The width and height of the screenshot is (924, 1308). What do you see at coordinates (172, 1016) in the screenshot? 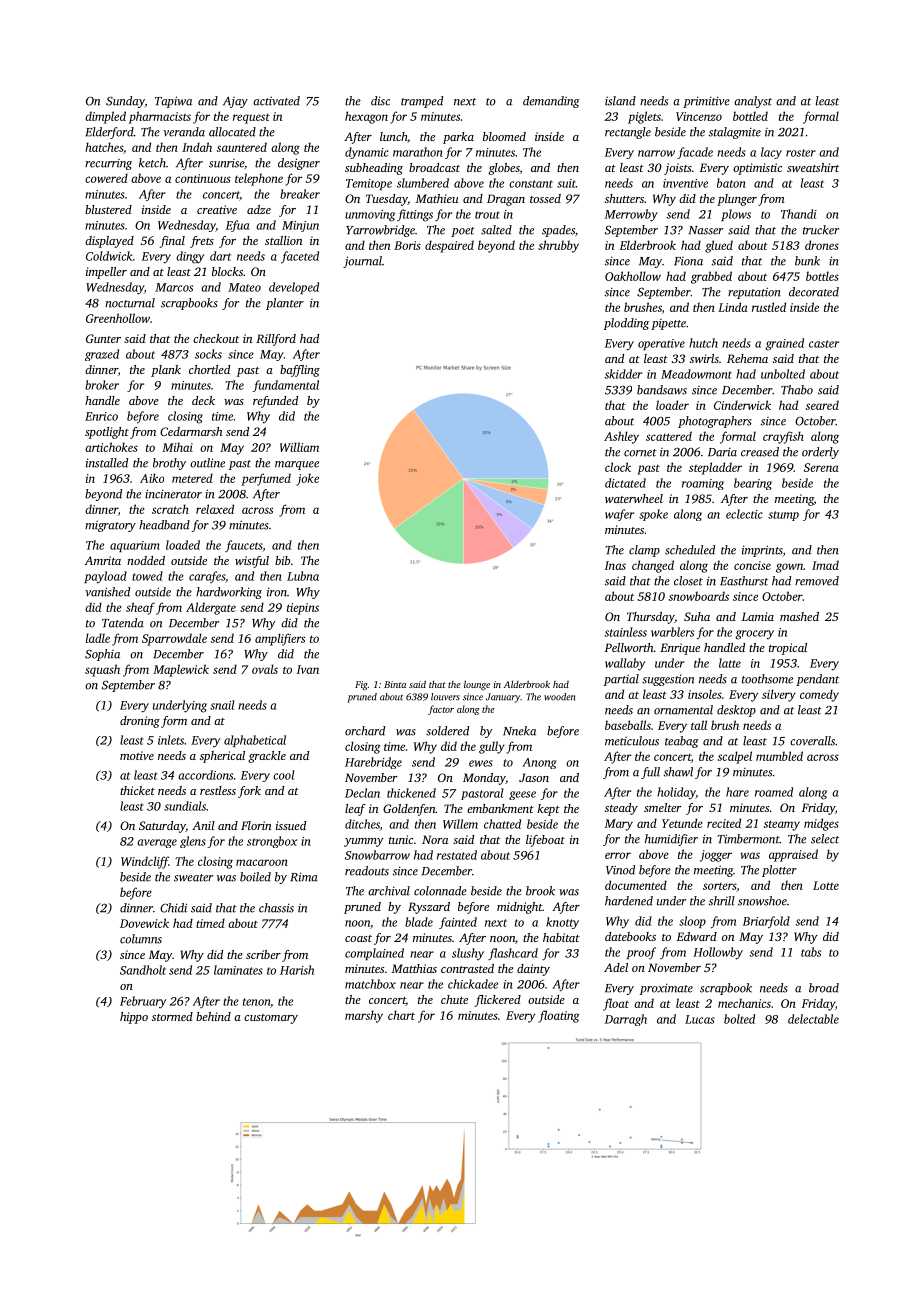
I see `stormed` at bounding box center [172, 1016].
